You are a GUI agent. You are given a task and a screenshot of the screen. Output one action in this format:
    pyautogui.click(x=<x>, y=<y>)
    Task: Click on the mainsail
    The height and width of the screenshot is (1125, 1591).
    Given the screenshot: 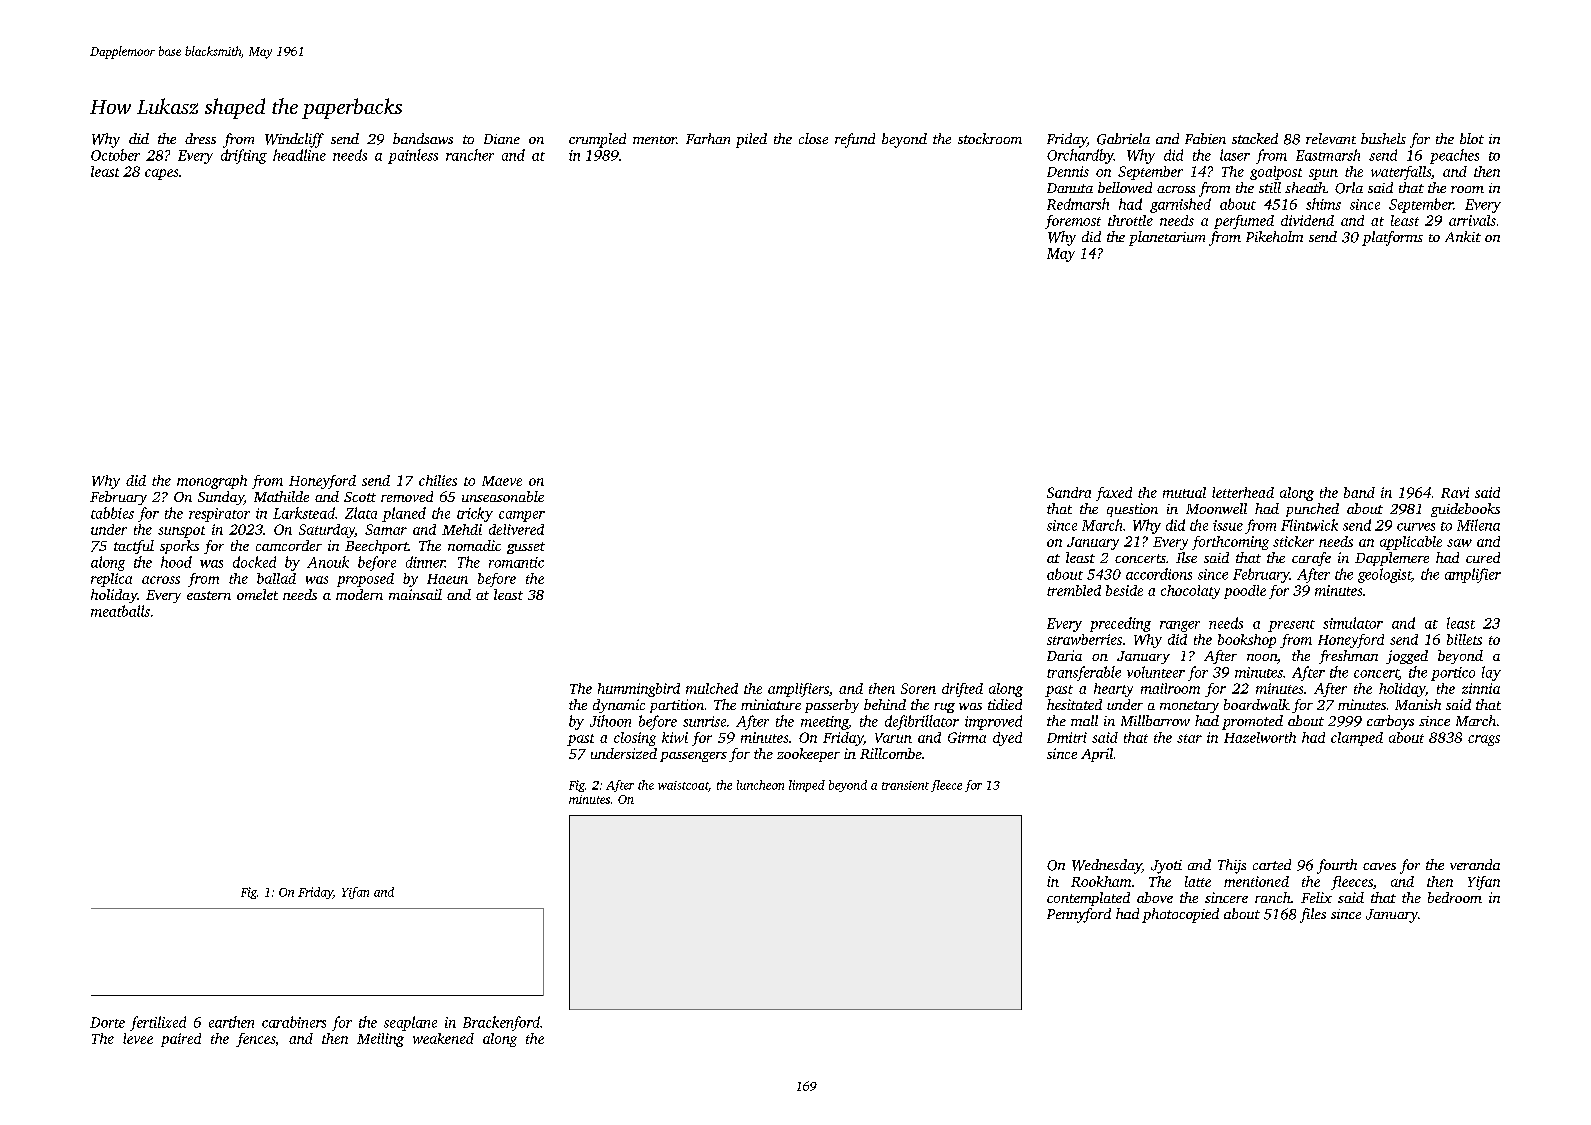 What is the action you would take?
    pyautogui.click(x=415, y=594)
